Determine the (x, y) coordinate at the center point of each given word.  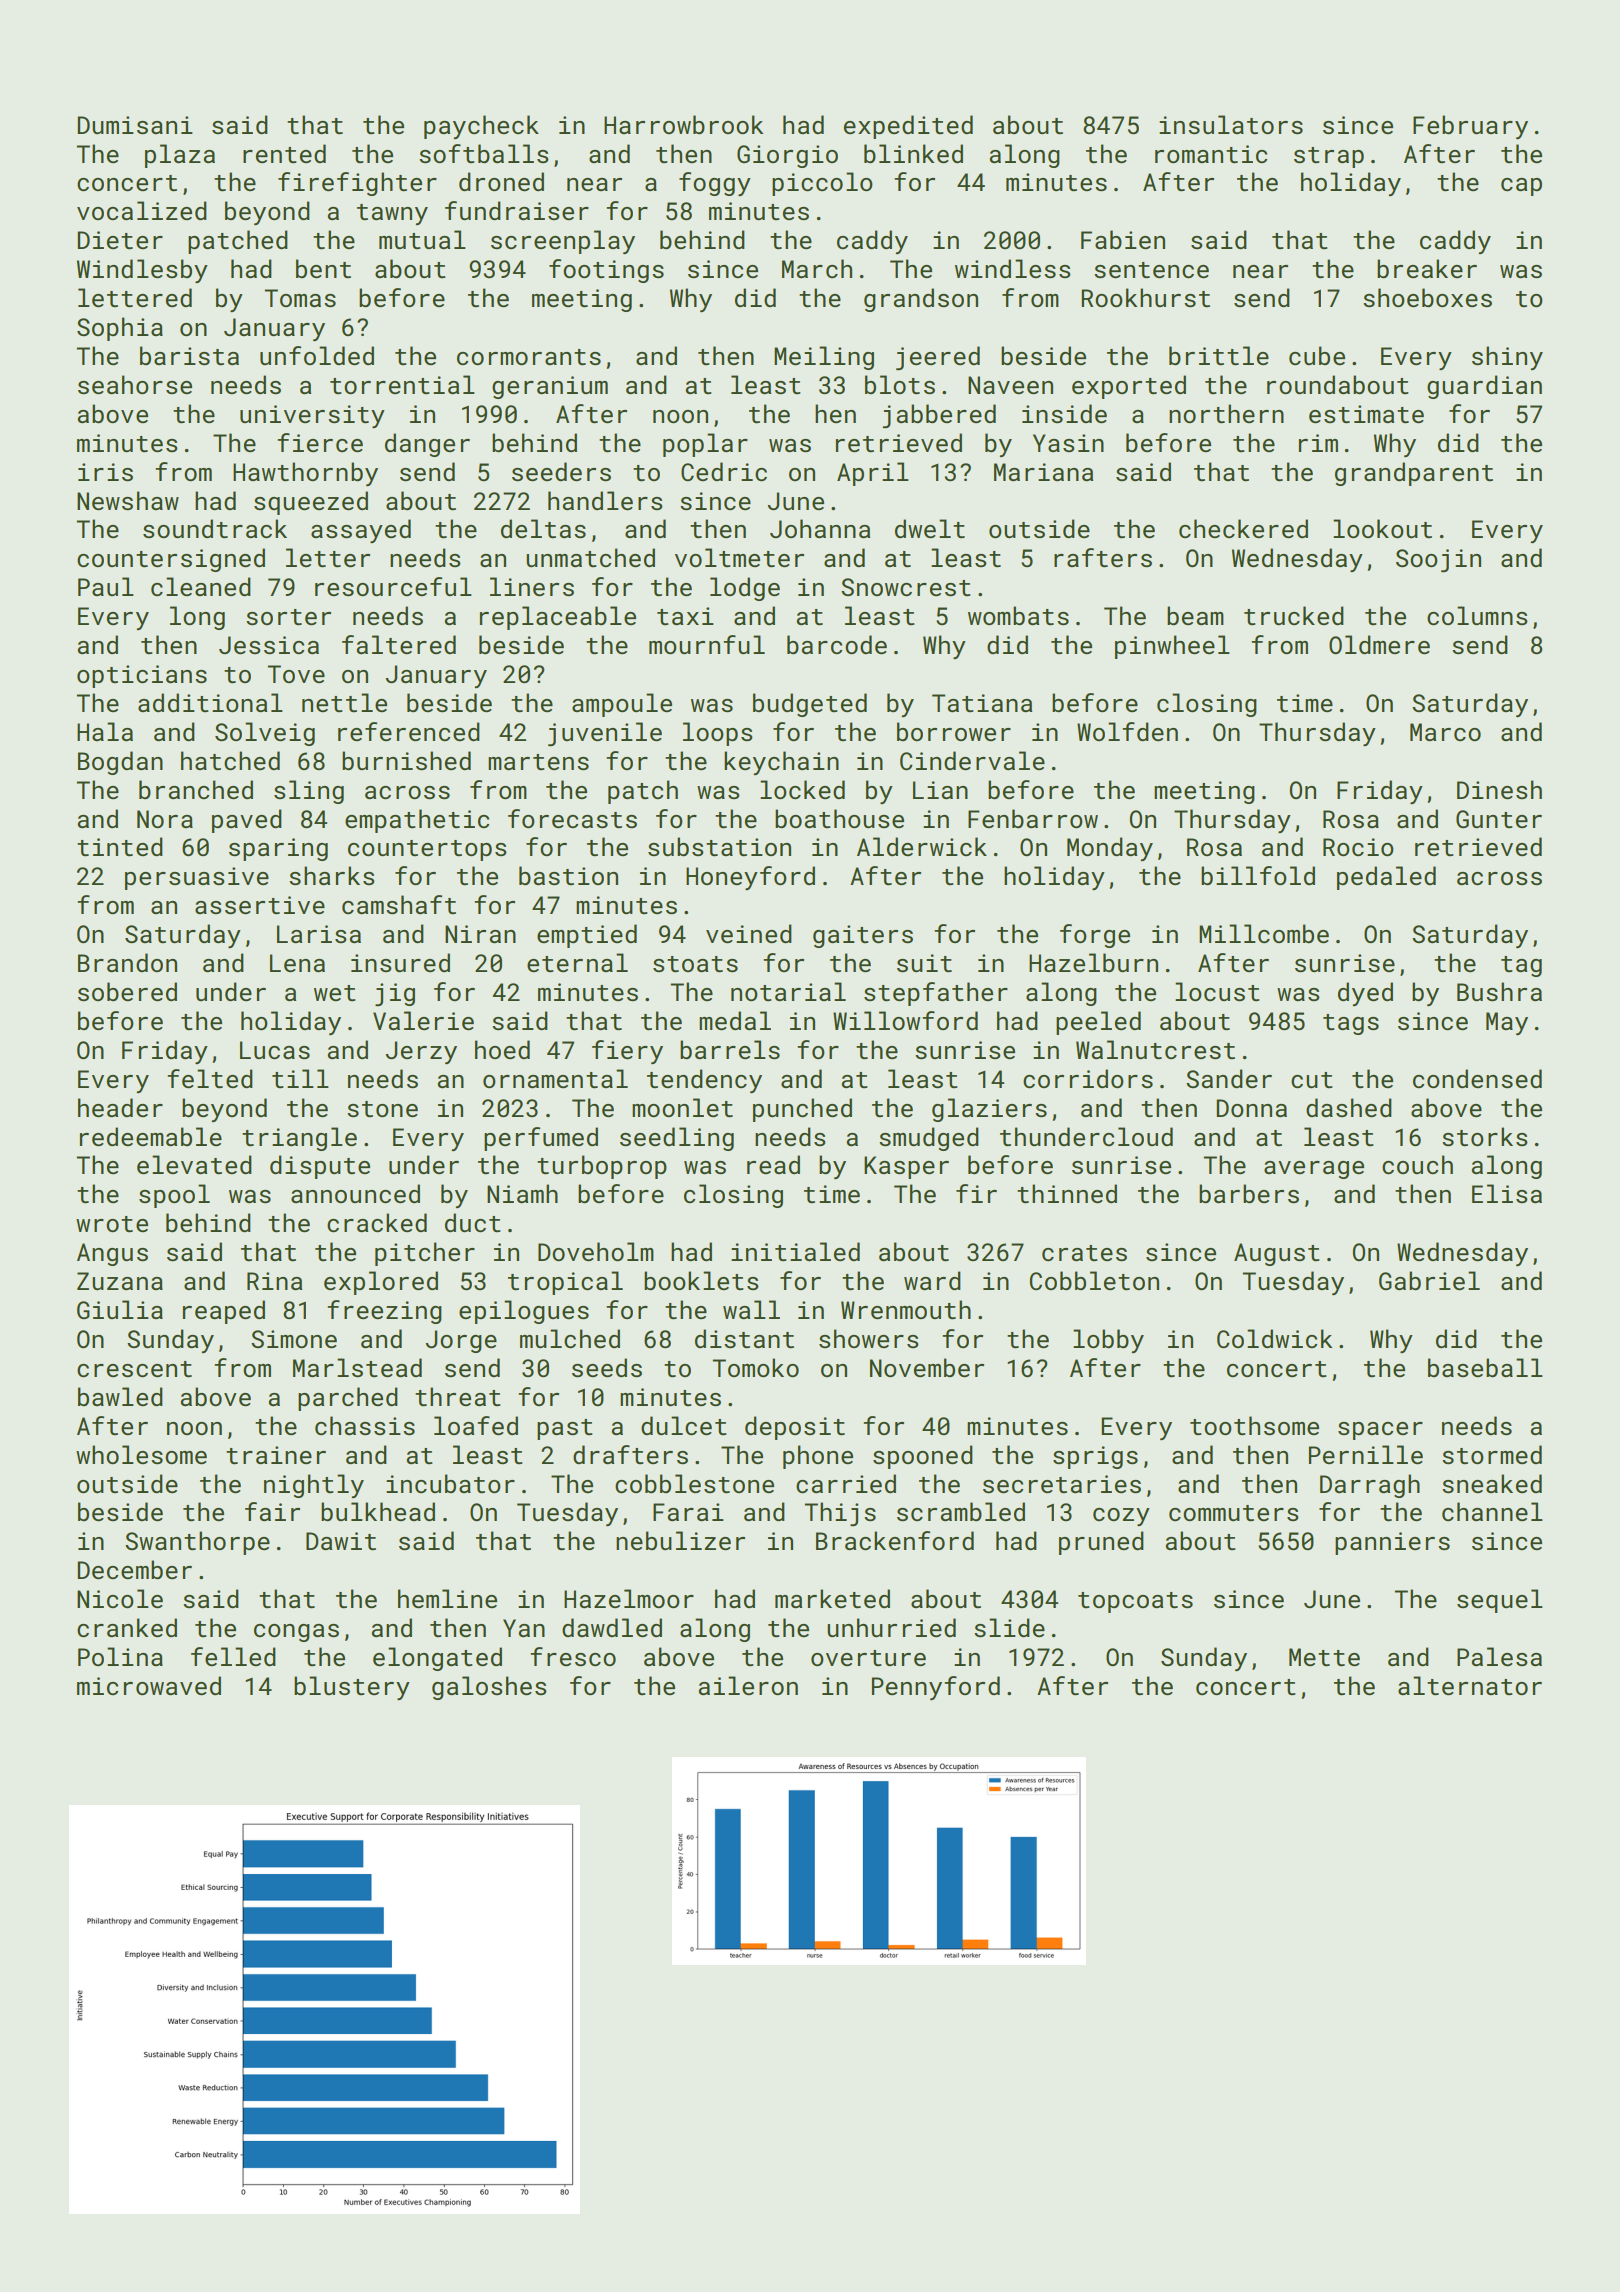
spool (174, 1196)
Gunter (1499, 819)
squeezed (311, 503)
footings (606, 271)
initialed (795, 1251)
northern (1226, 413)
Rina (274, 1281)
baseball (1485, 1367)
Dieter (120, 240)
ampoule (622, 705)
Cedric (724, 471)
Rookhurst (1145, 297)
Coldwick (1274, 1338)
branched (196, 789)
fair (272, 1511)
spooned (923, 1457)
